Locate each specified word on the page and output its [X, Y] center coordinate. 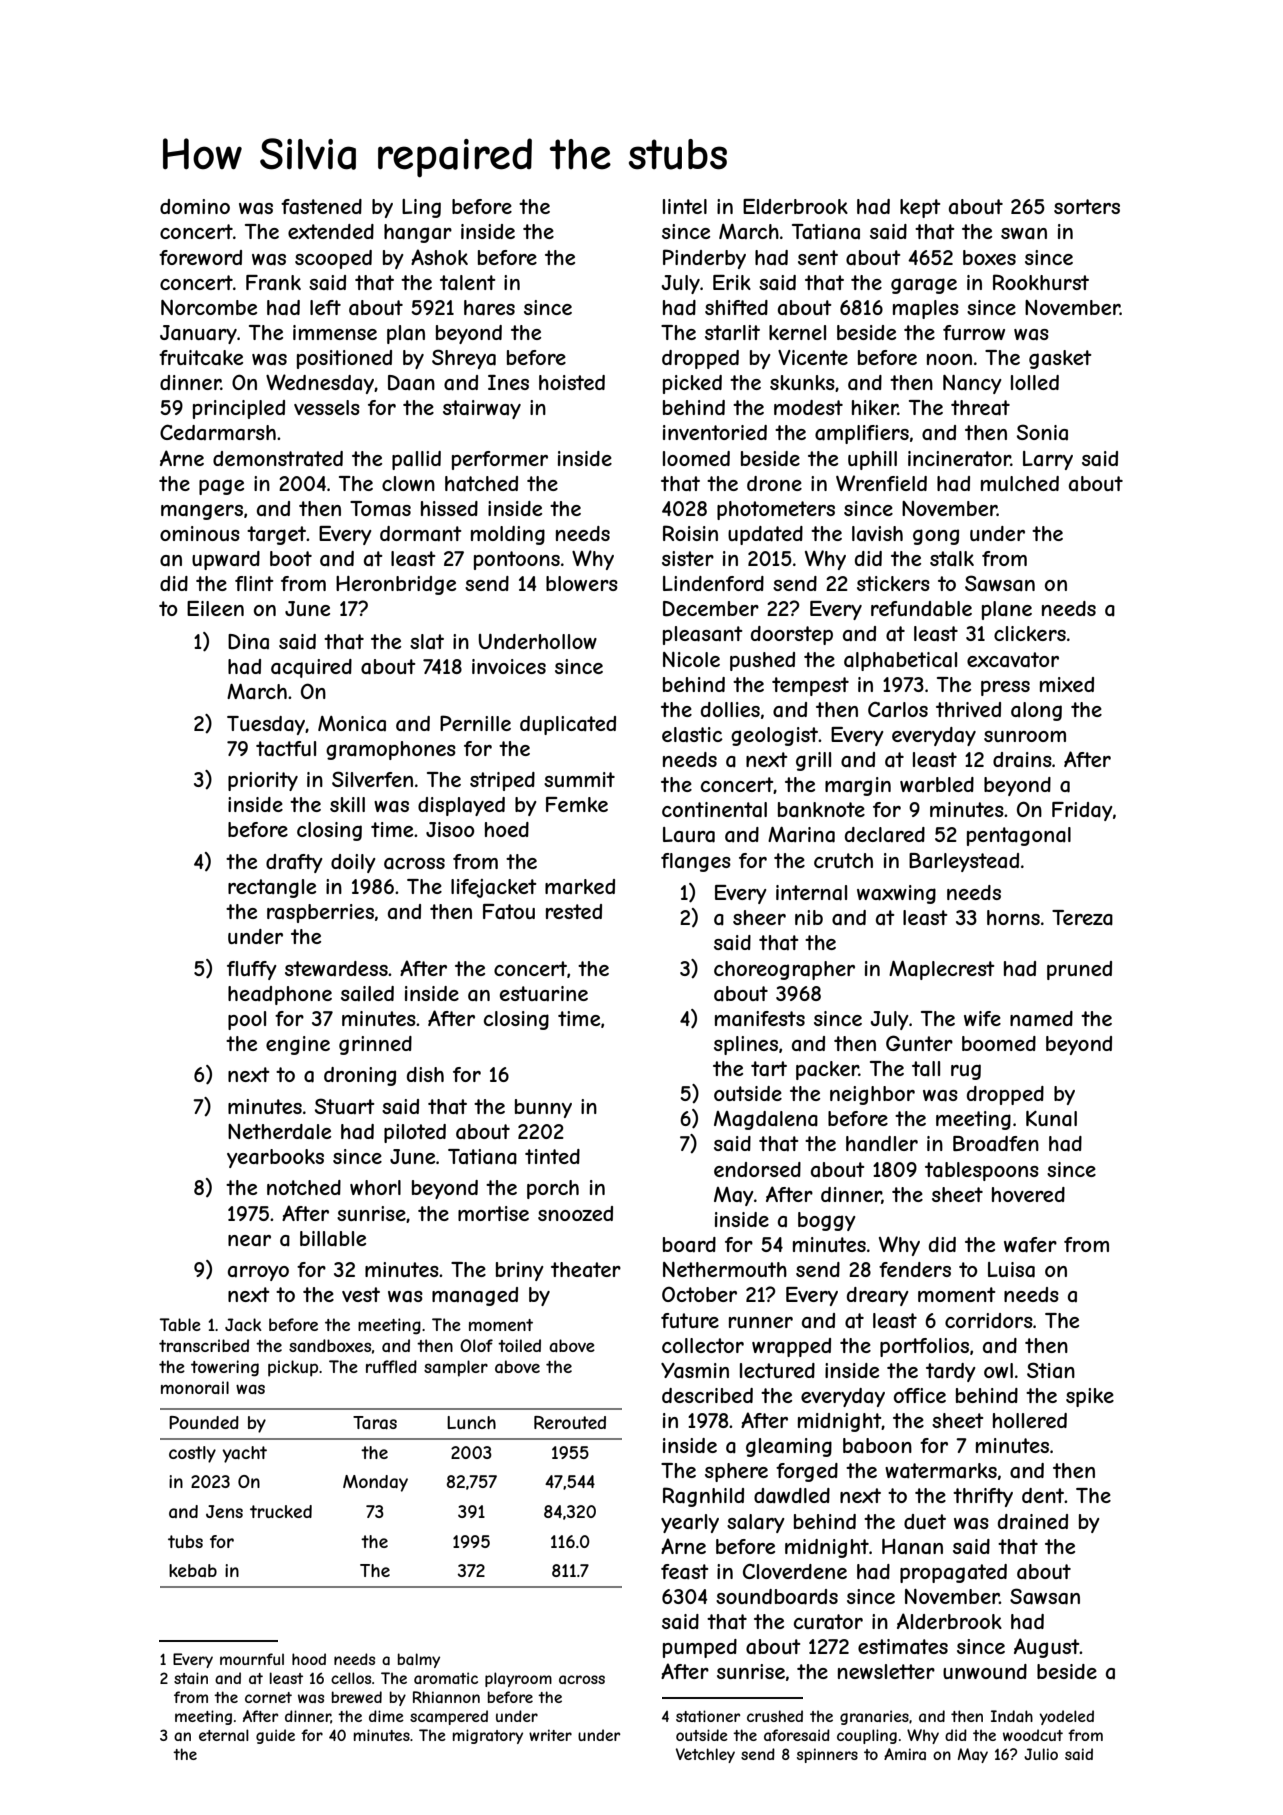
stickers [893, 583]
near [249, 1241]
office [920, 1395]
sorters [1087, 206]
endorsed [757, 1169]
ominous [200, 533]
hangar [418, 233]
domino [195, 206]
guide [275, 1736]
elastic [692, 735]
